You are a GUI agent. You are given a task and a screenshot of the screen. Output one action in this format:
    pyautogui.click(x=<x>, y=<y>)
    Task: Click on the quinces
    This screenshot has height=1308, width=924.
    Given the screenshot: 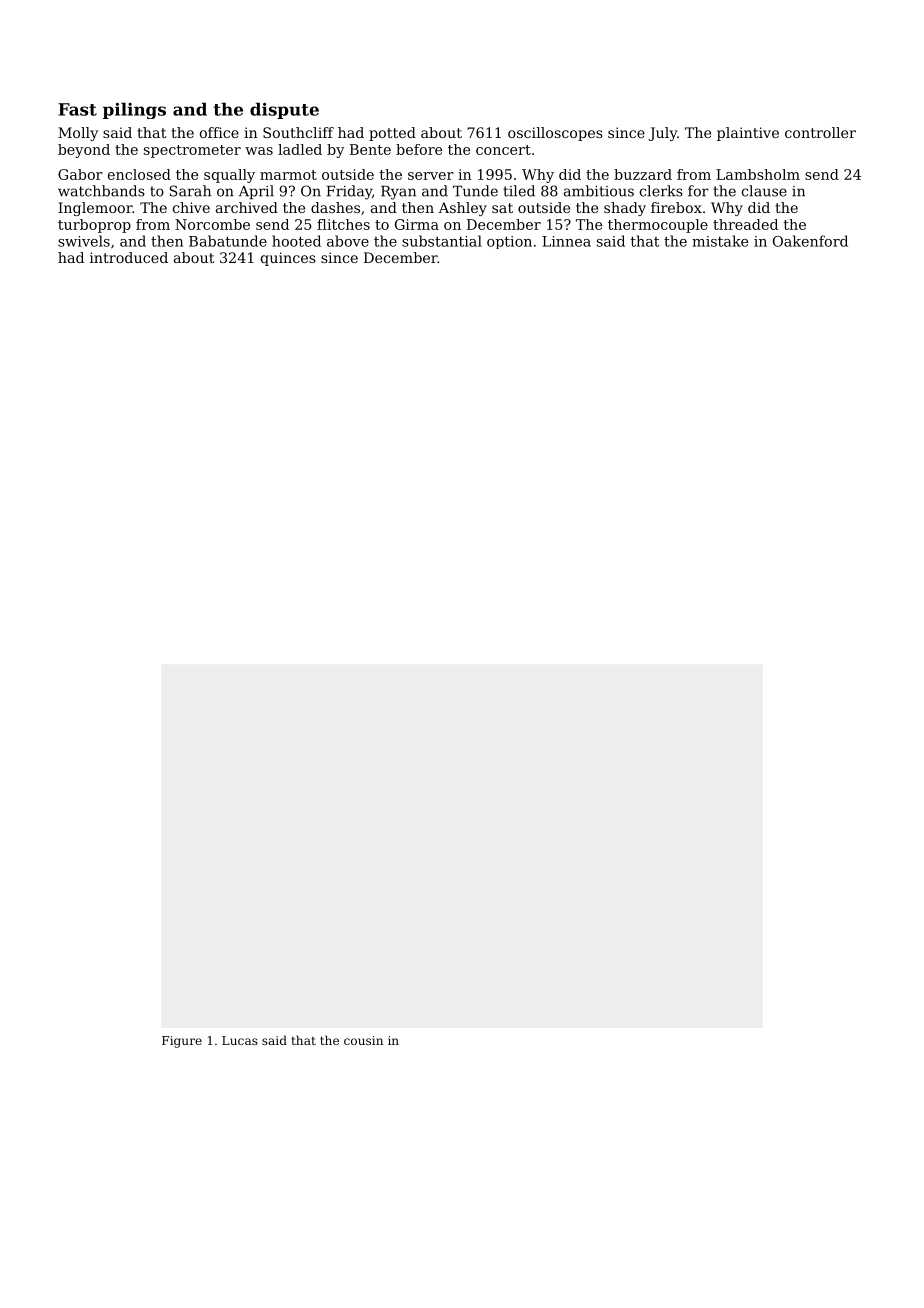 What is the action you would take?
    pyautogui.click(x=288, y=259)
